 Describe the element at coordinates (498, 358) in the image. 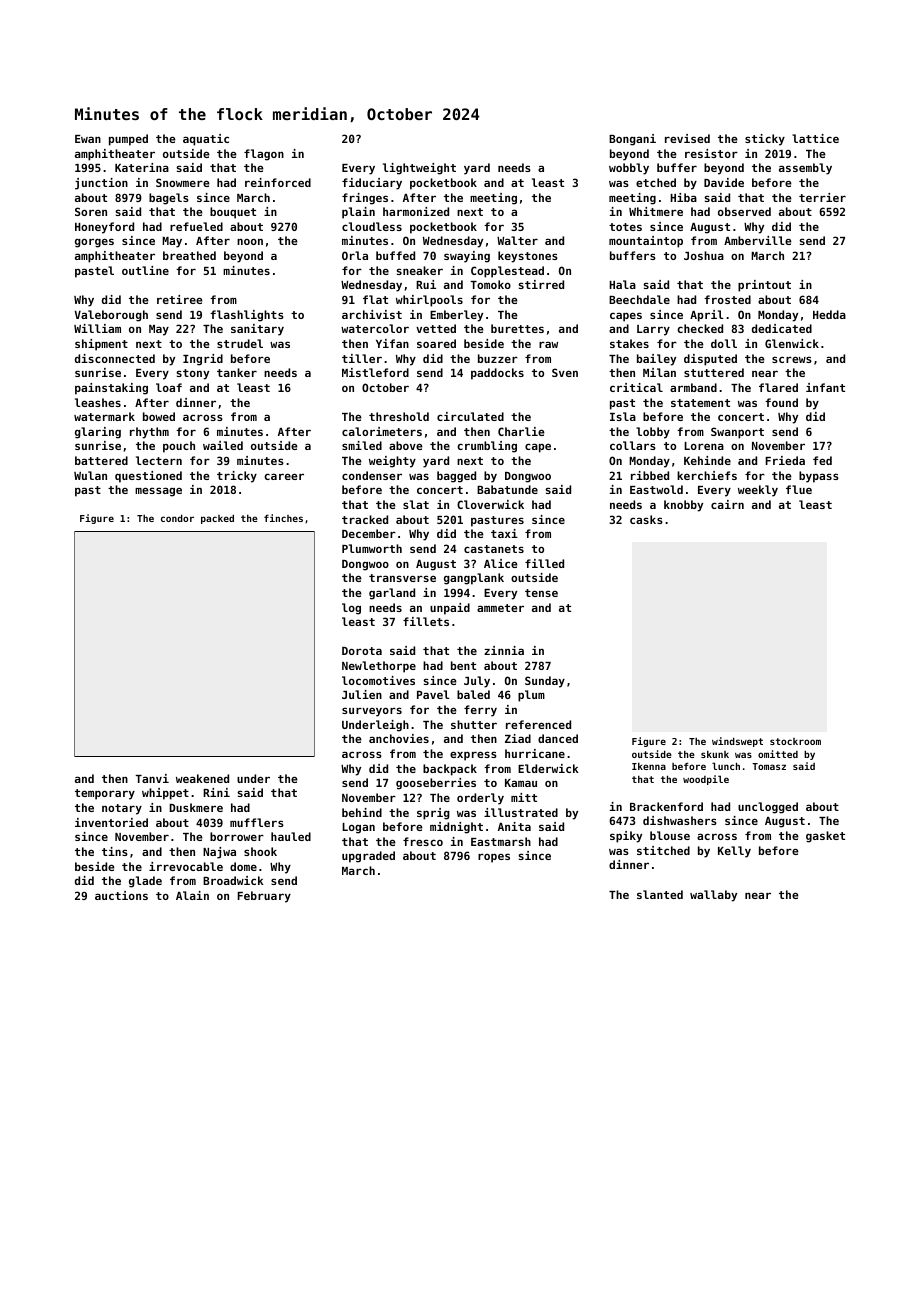

I see `buzzer` at that location.
